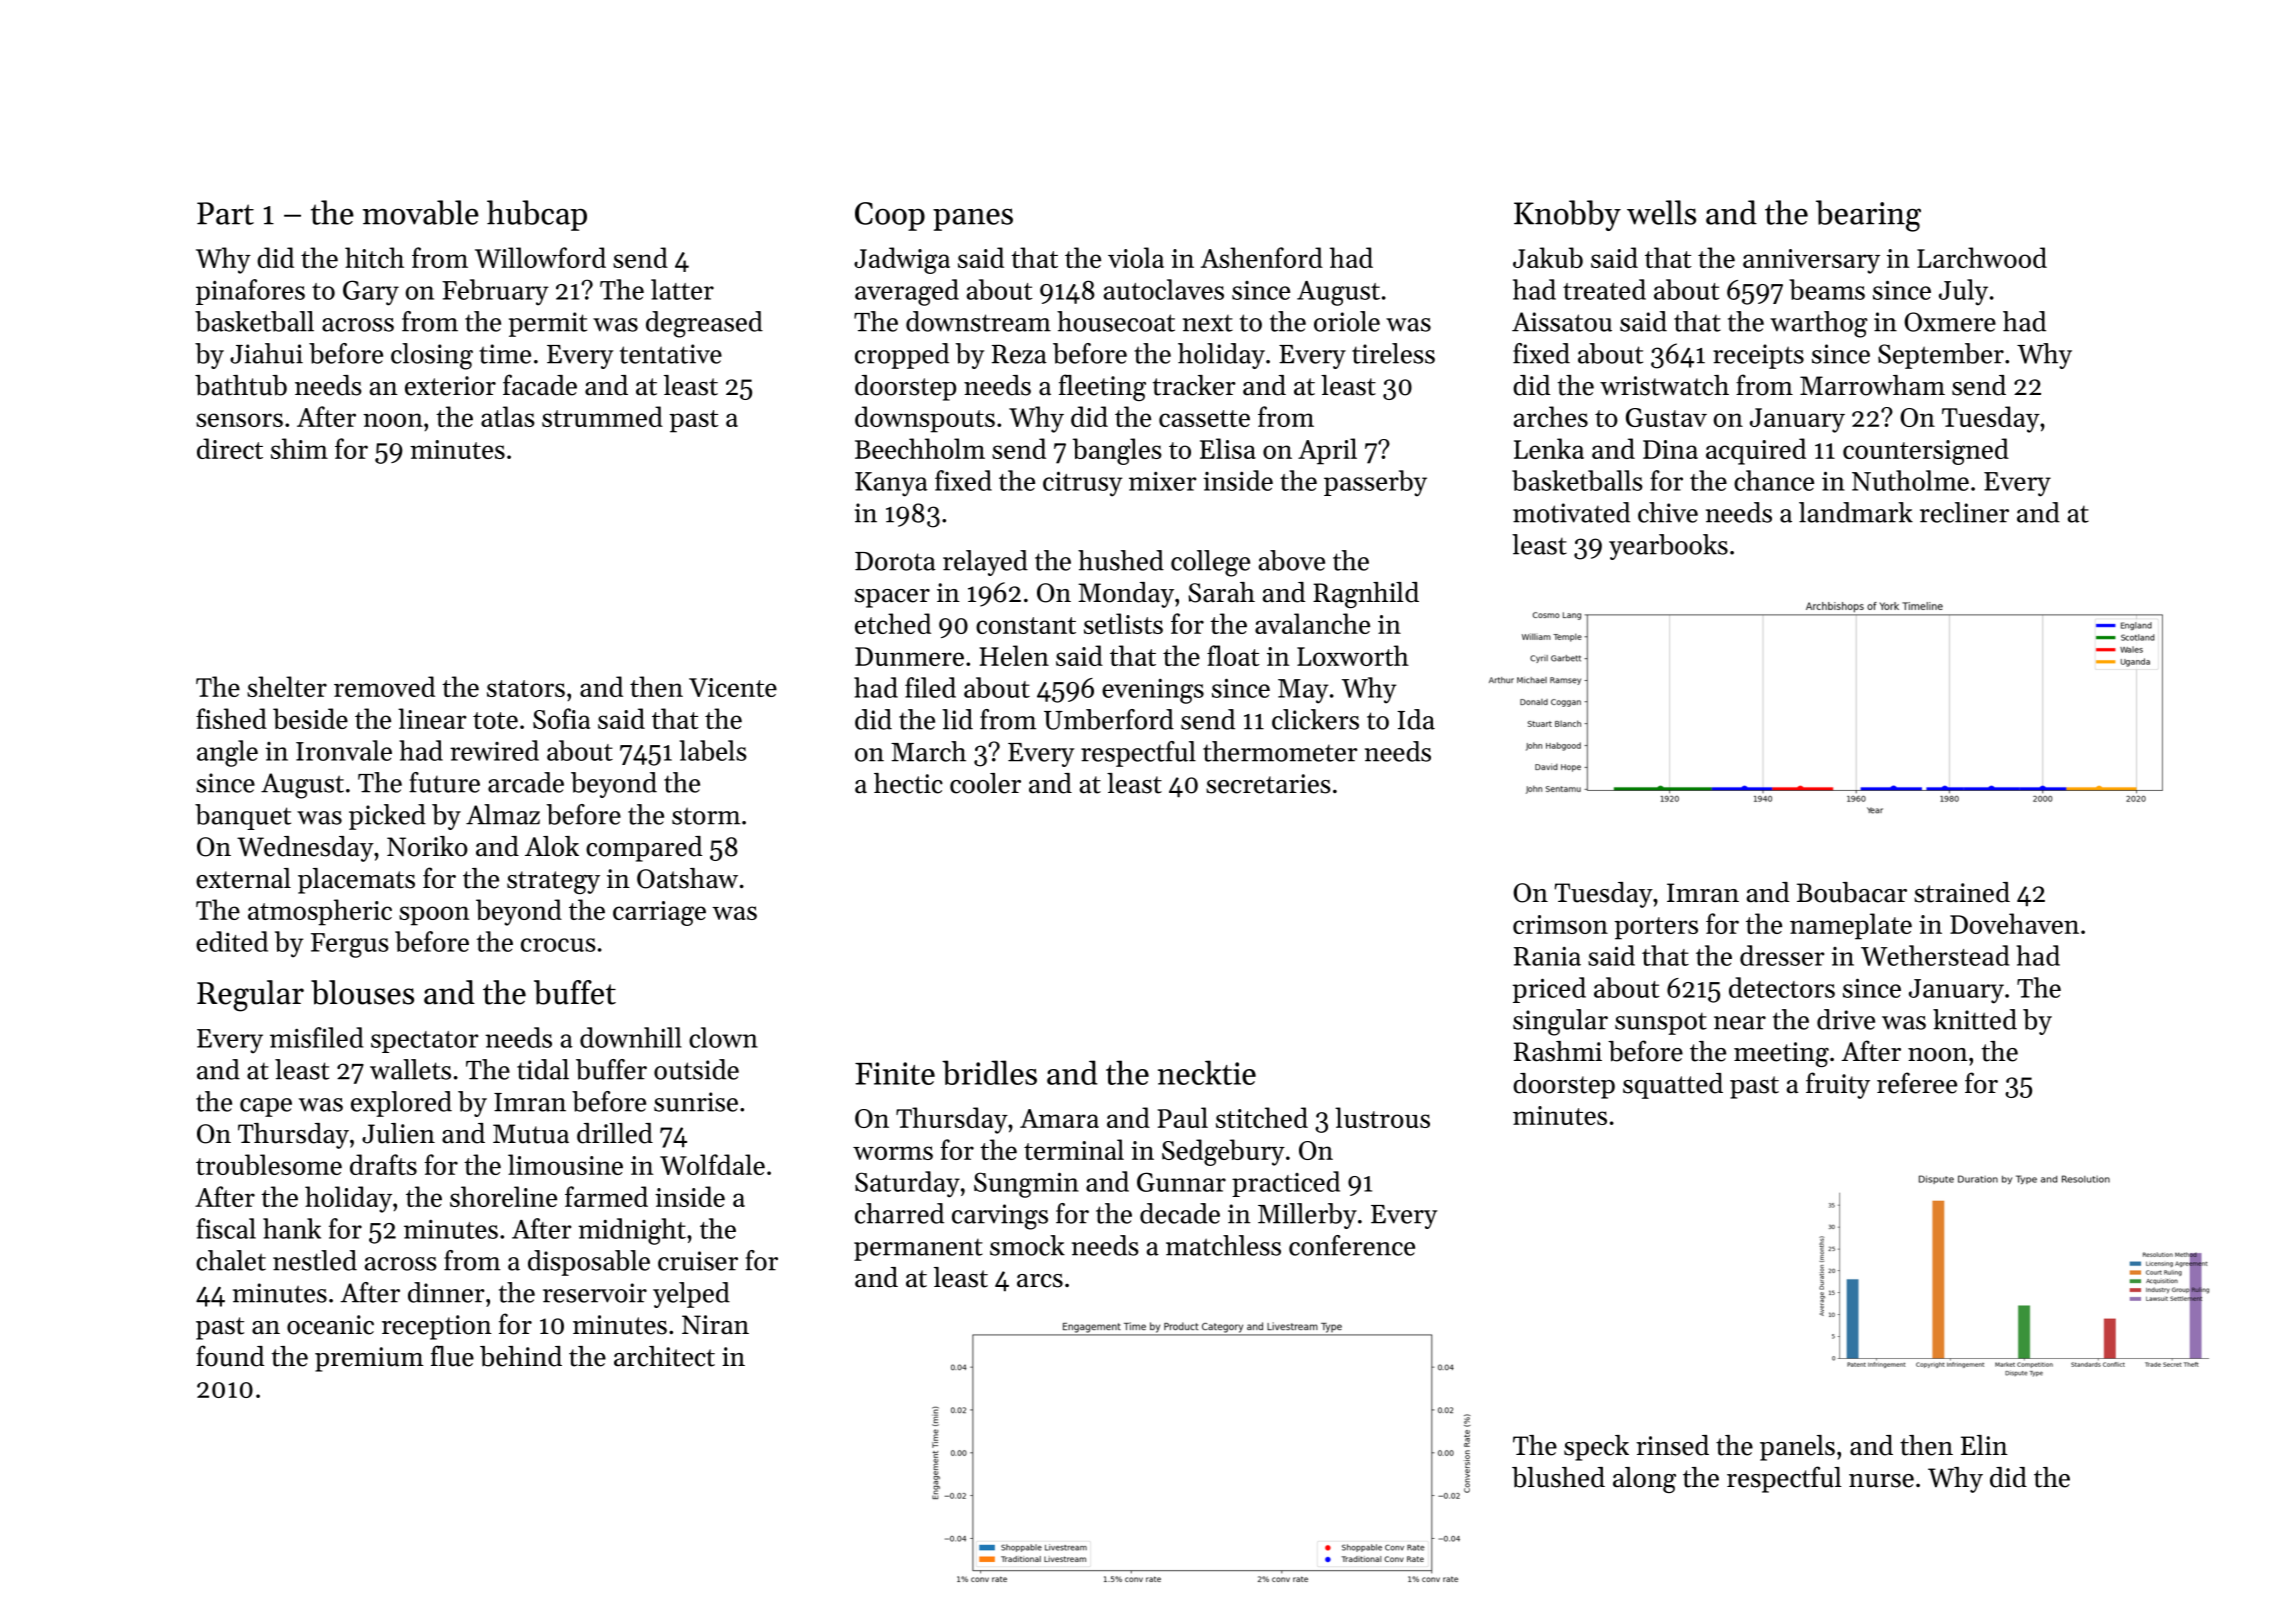  What do you see at coordinates (1838, 1085) in the document?
I see `fruity` at bounding box center [1838, 1085].
